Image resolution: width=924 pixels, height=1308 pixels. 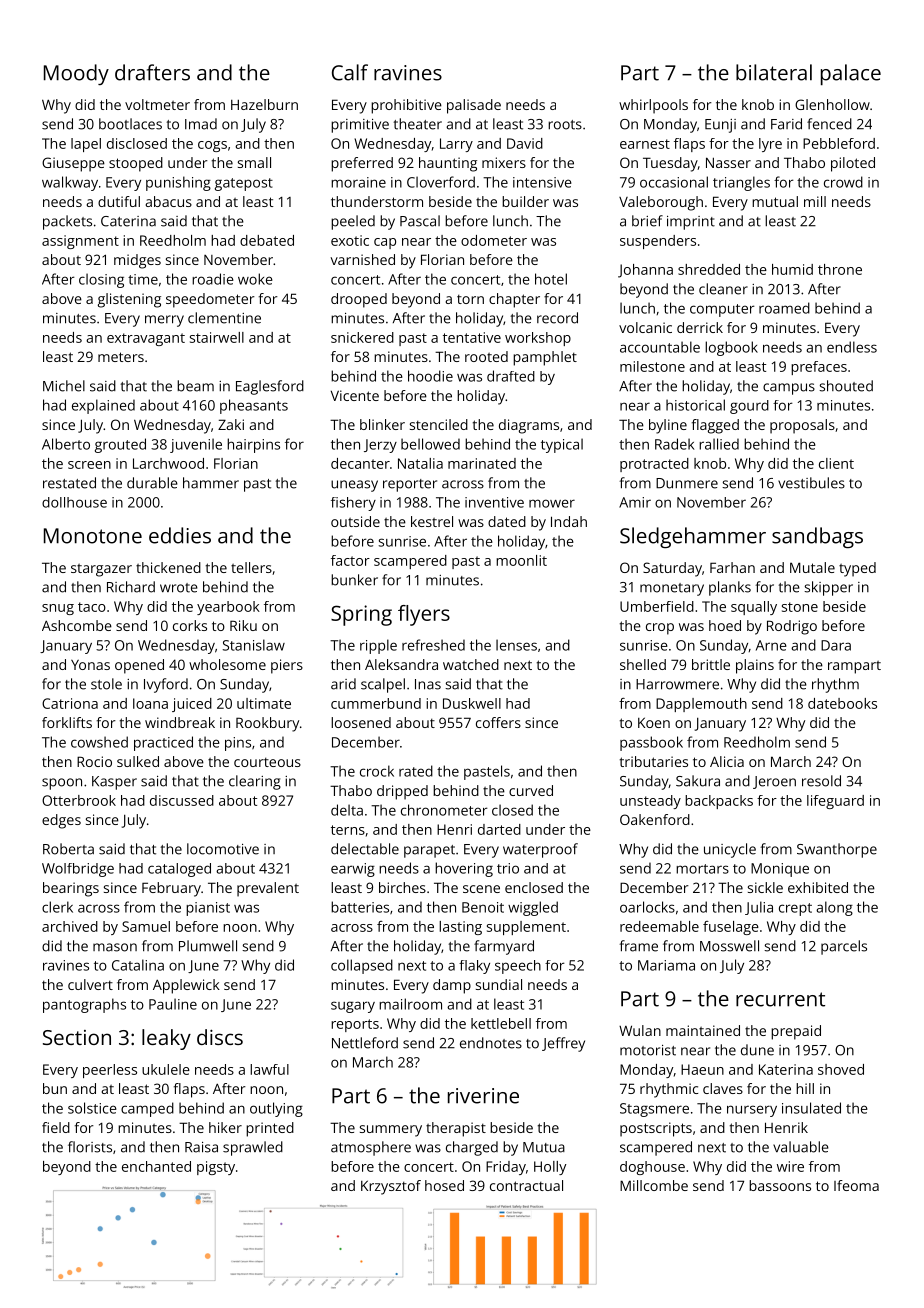 What do you see at coordinates (852, 347) in the screenshot?
I see `endless` at bounding box center [852, 347].
